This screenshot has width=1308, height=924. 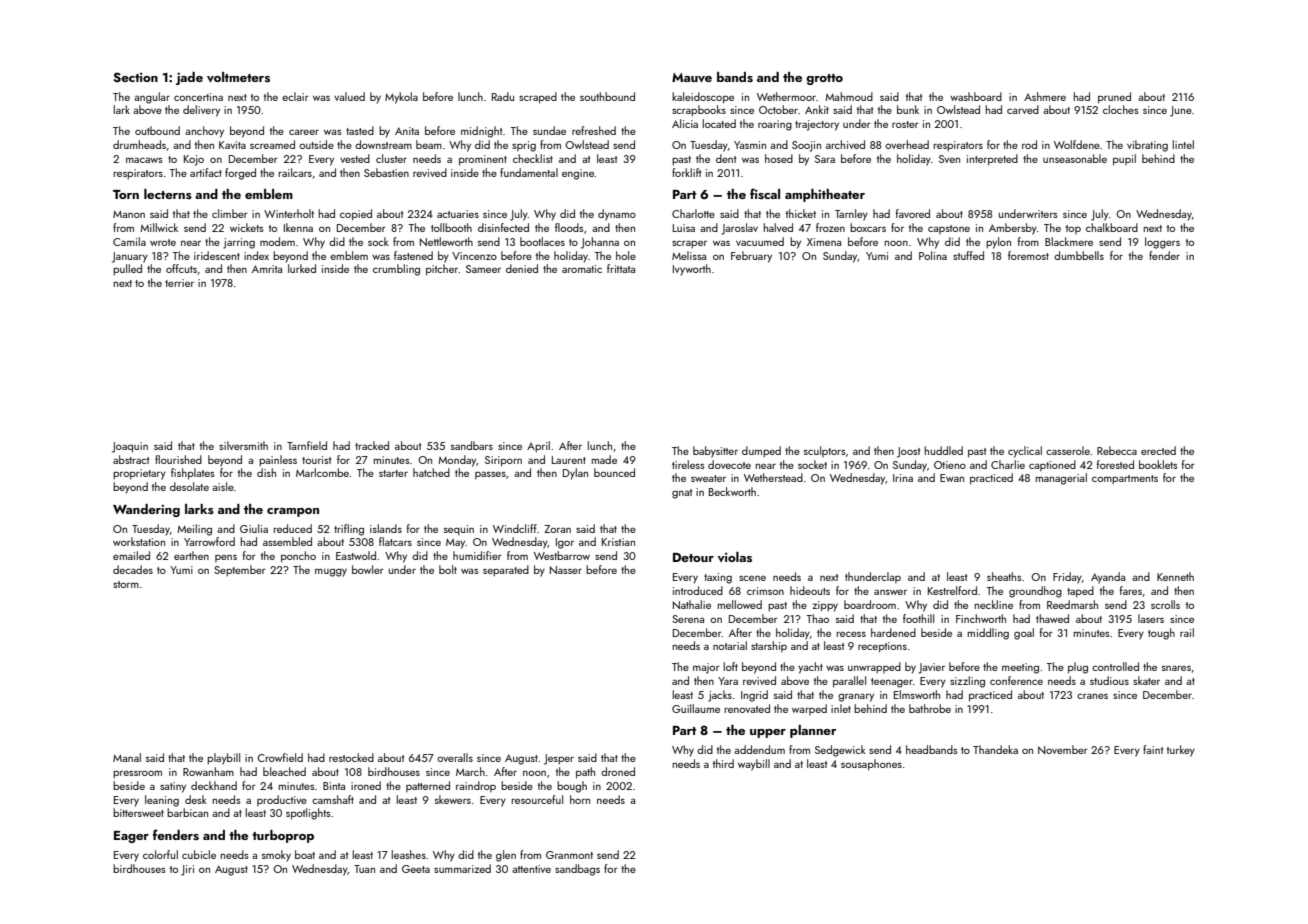 I want to click on foothill, so click(x=918, y=618).
